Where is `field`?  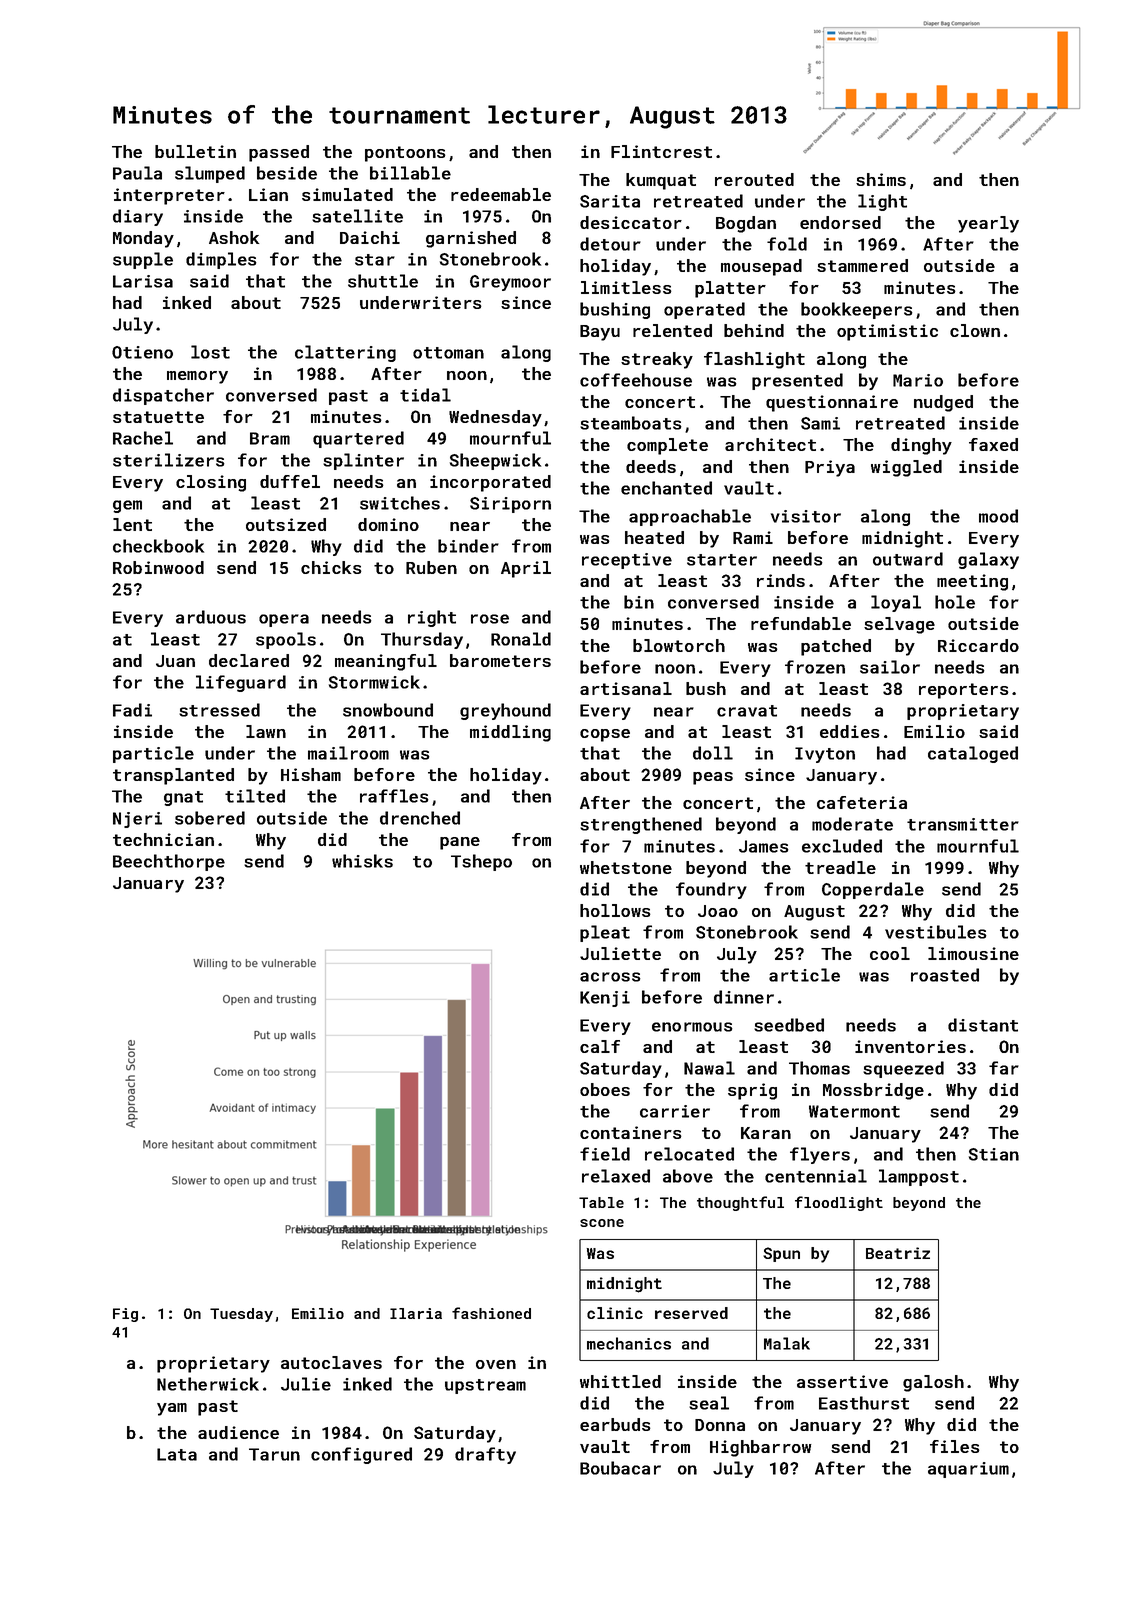
field is located at coordinates (605, 1154).
